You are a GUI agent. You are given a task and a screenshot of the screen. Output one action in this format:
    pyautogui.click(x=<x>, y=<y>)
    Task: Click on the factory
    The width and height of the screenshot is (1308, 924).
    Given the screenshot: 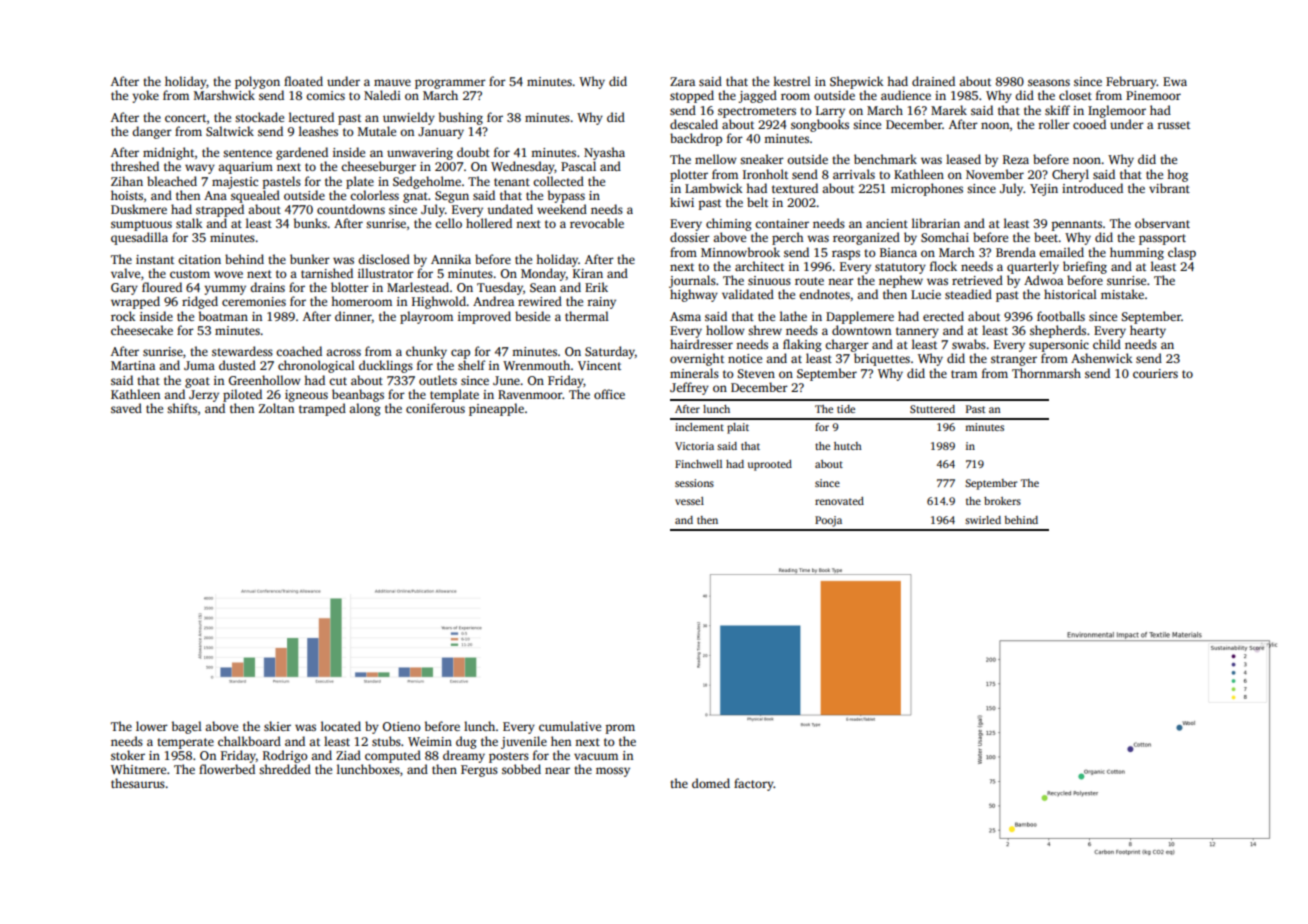 What is the action you would take?
    pyautogui.click(x=754, y=784)
